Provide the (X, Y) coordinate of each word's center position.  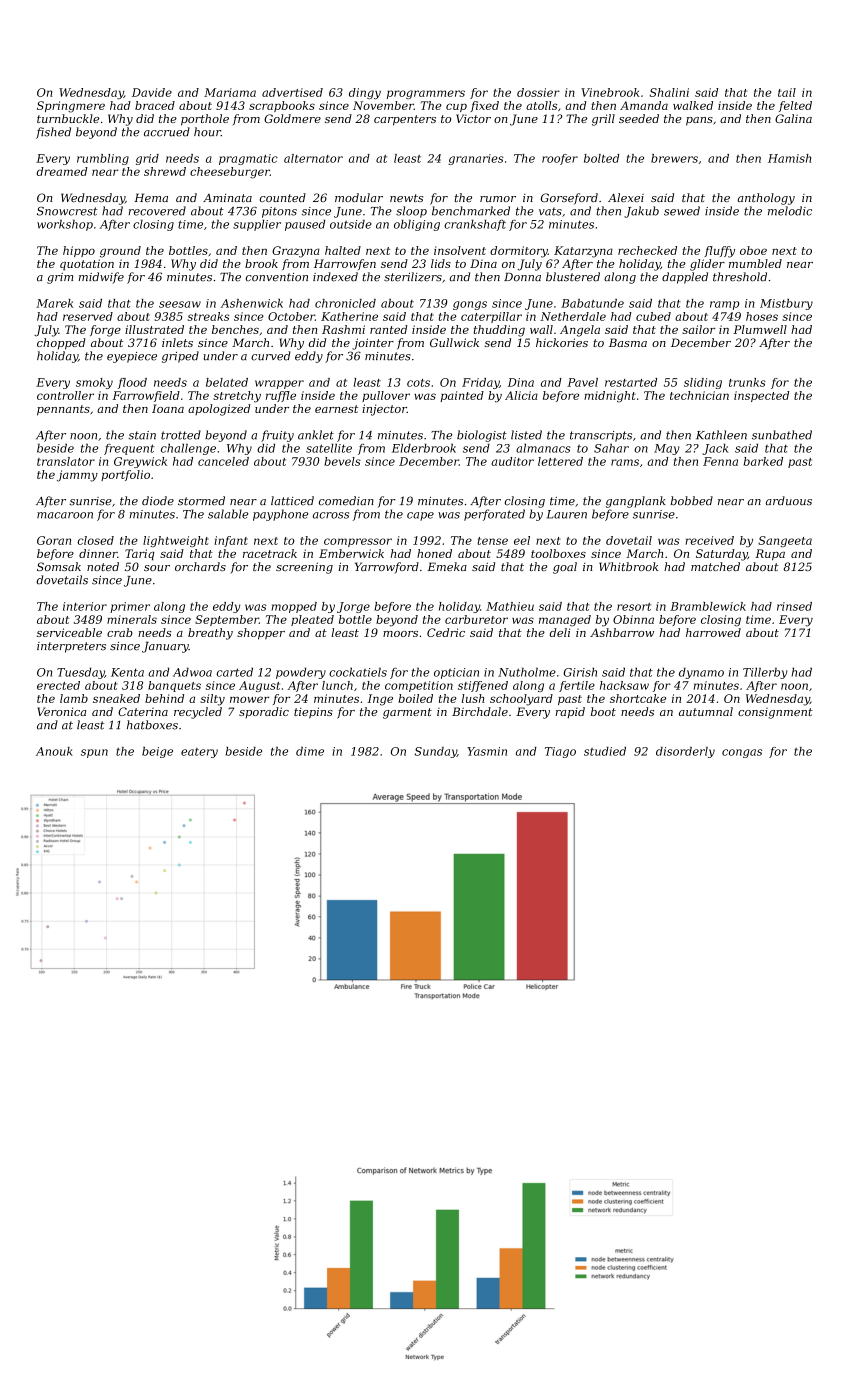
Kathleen (721, 435)
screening (304, 568)
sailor (698, 329)
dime (310, 751)
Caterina (143, 711)
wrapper (279, 384)
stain (142, 435)
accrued (167, 132)
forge (105, 331)
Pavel (582, 382)
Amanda (644, 105)
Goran (54, 540)
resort (634, 607)
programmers (426, 94)
